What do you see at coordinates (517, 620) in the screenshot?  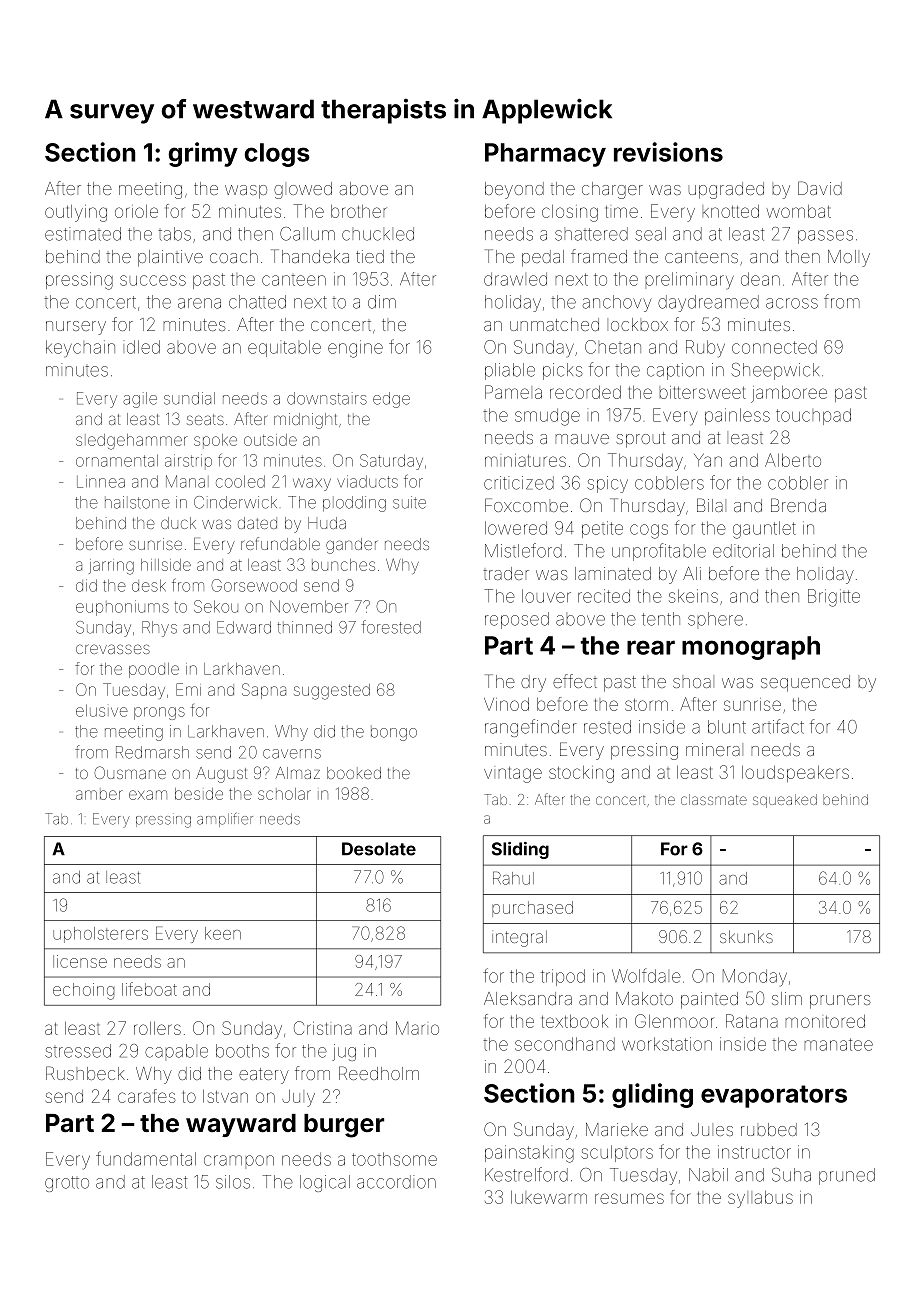 I see `reposed` at bounding box center [517, 620].
